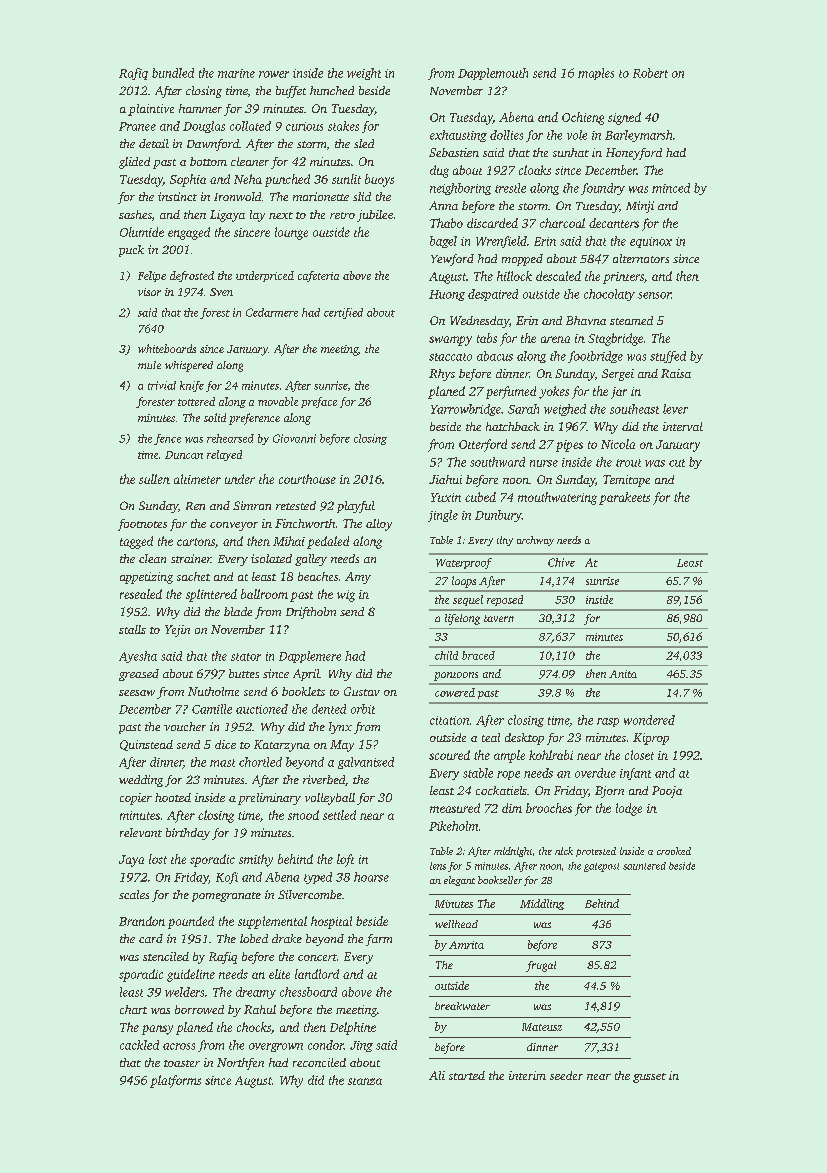 The image size is (827, 1173). I want to click on visor, so click(149, 292).
